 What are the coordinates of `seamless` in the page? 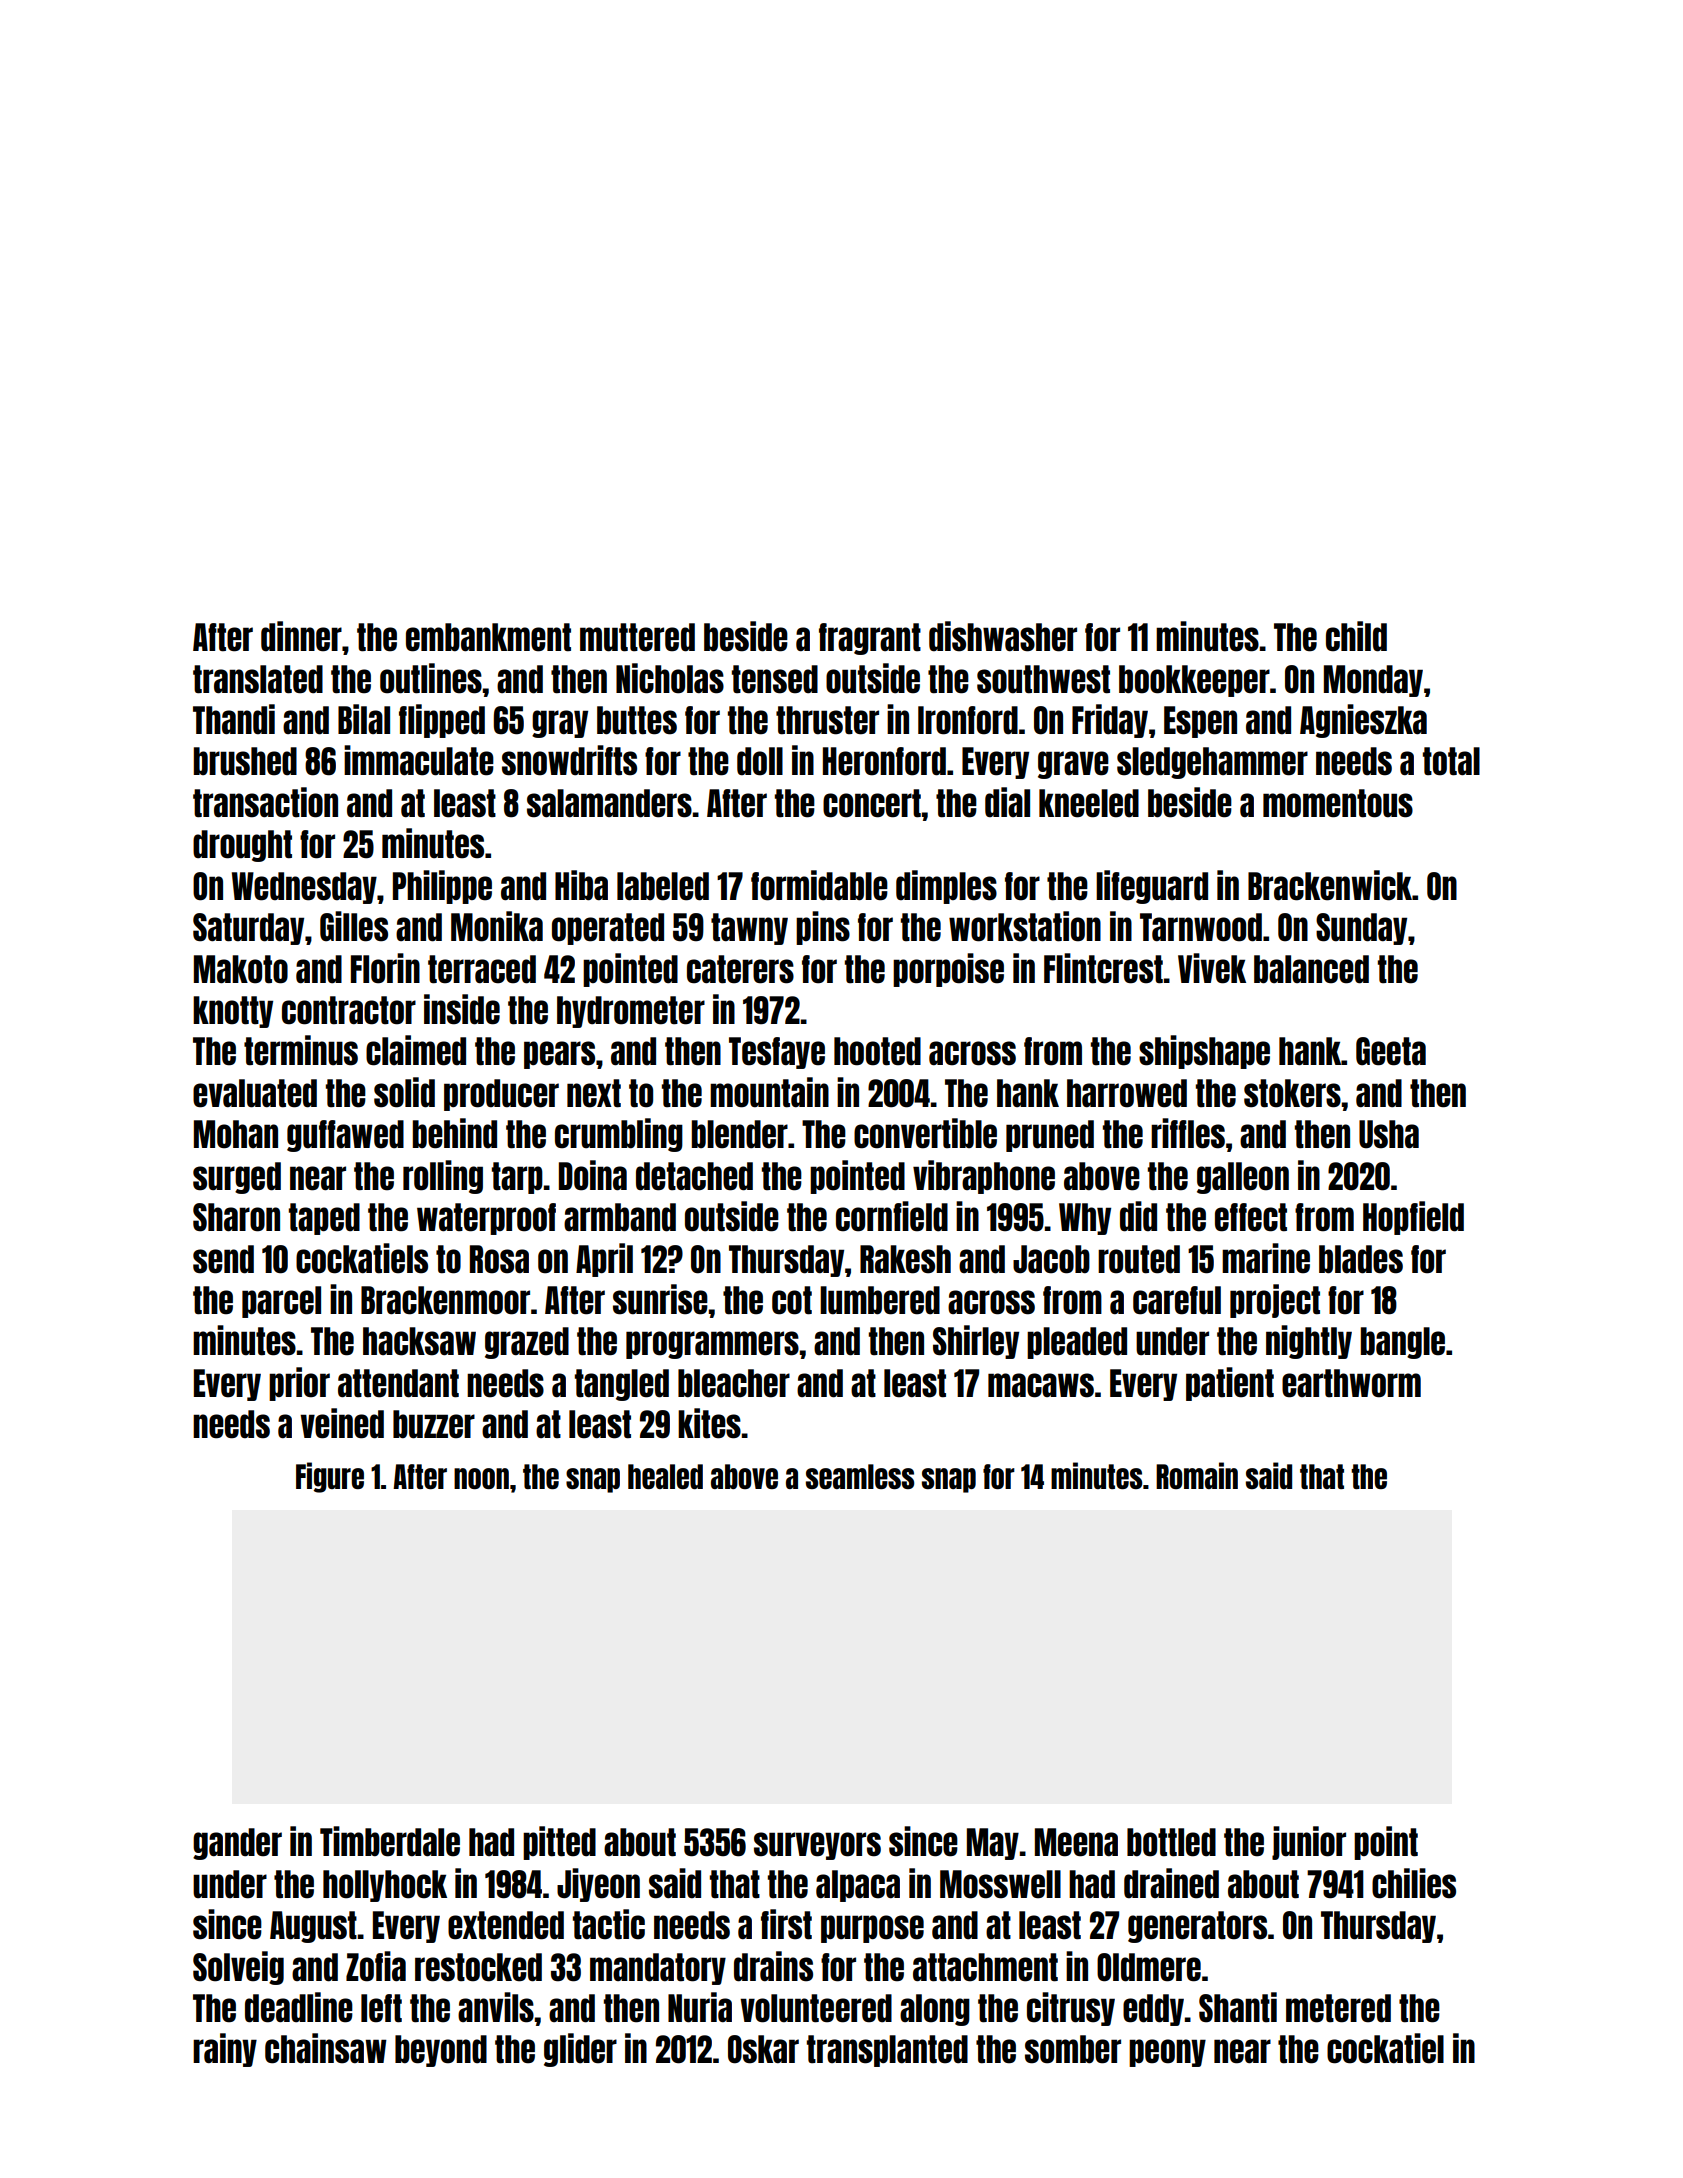 It's located at (860, 1476).
